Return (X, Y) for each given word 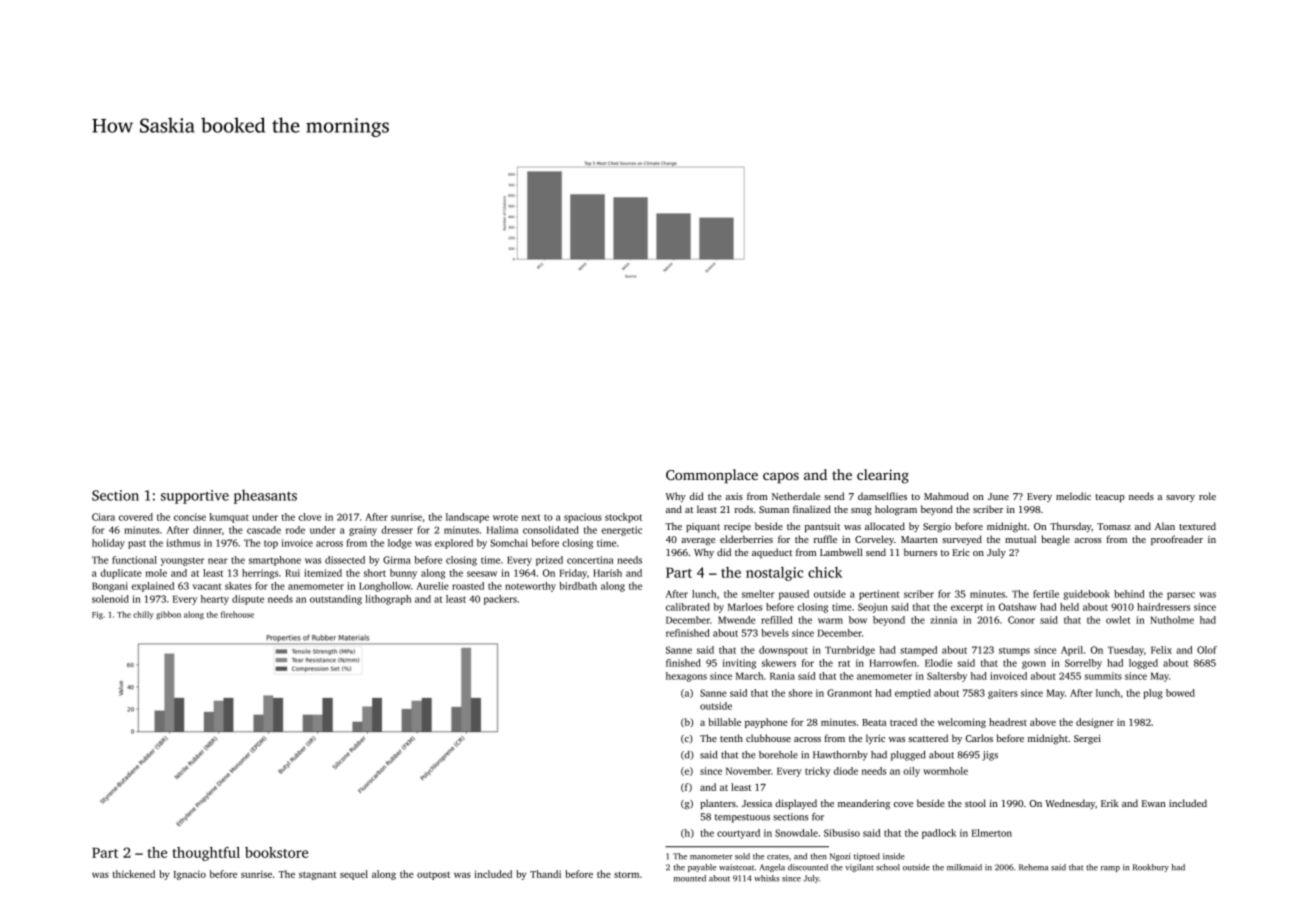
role (1207, 496)
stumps (1014, 652)
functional (134, 560)
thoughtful (206, 854)
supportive (195, 497)
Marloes (745, 607)
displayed (796, 804)
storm (626, 875)
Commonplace (712, 476)
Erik (1110, 803)
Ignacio (190, 875)
